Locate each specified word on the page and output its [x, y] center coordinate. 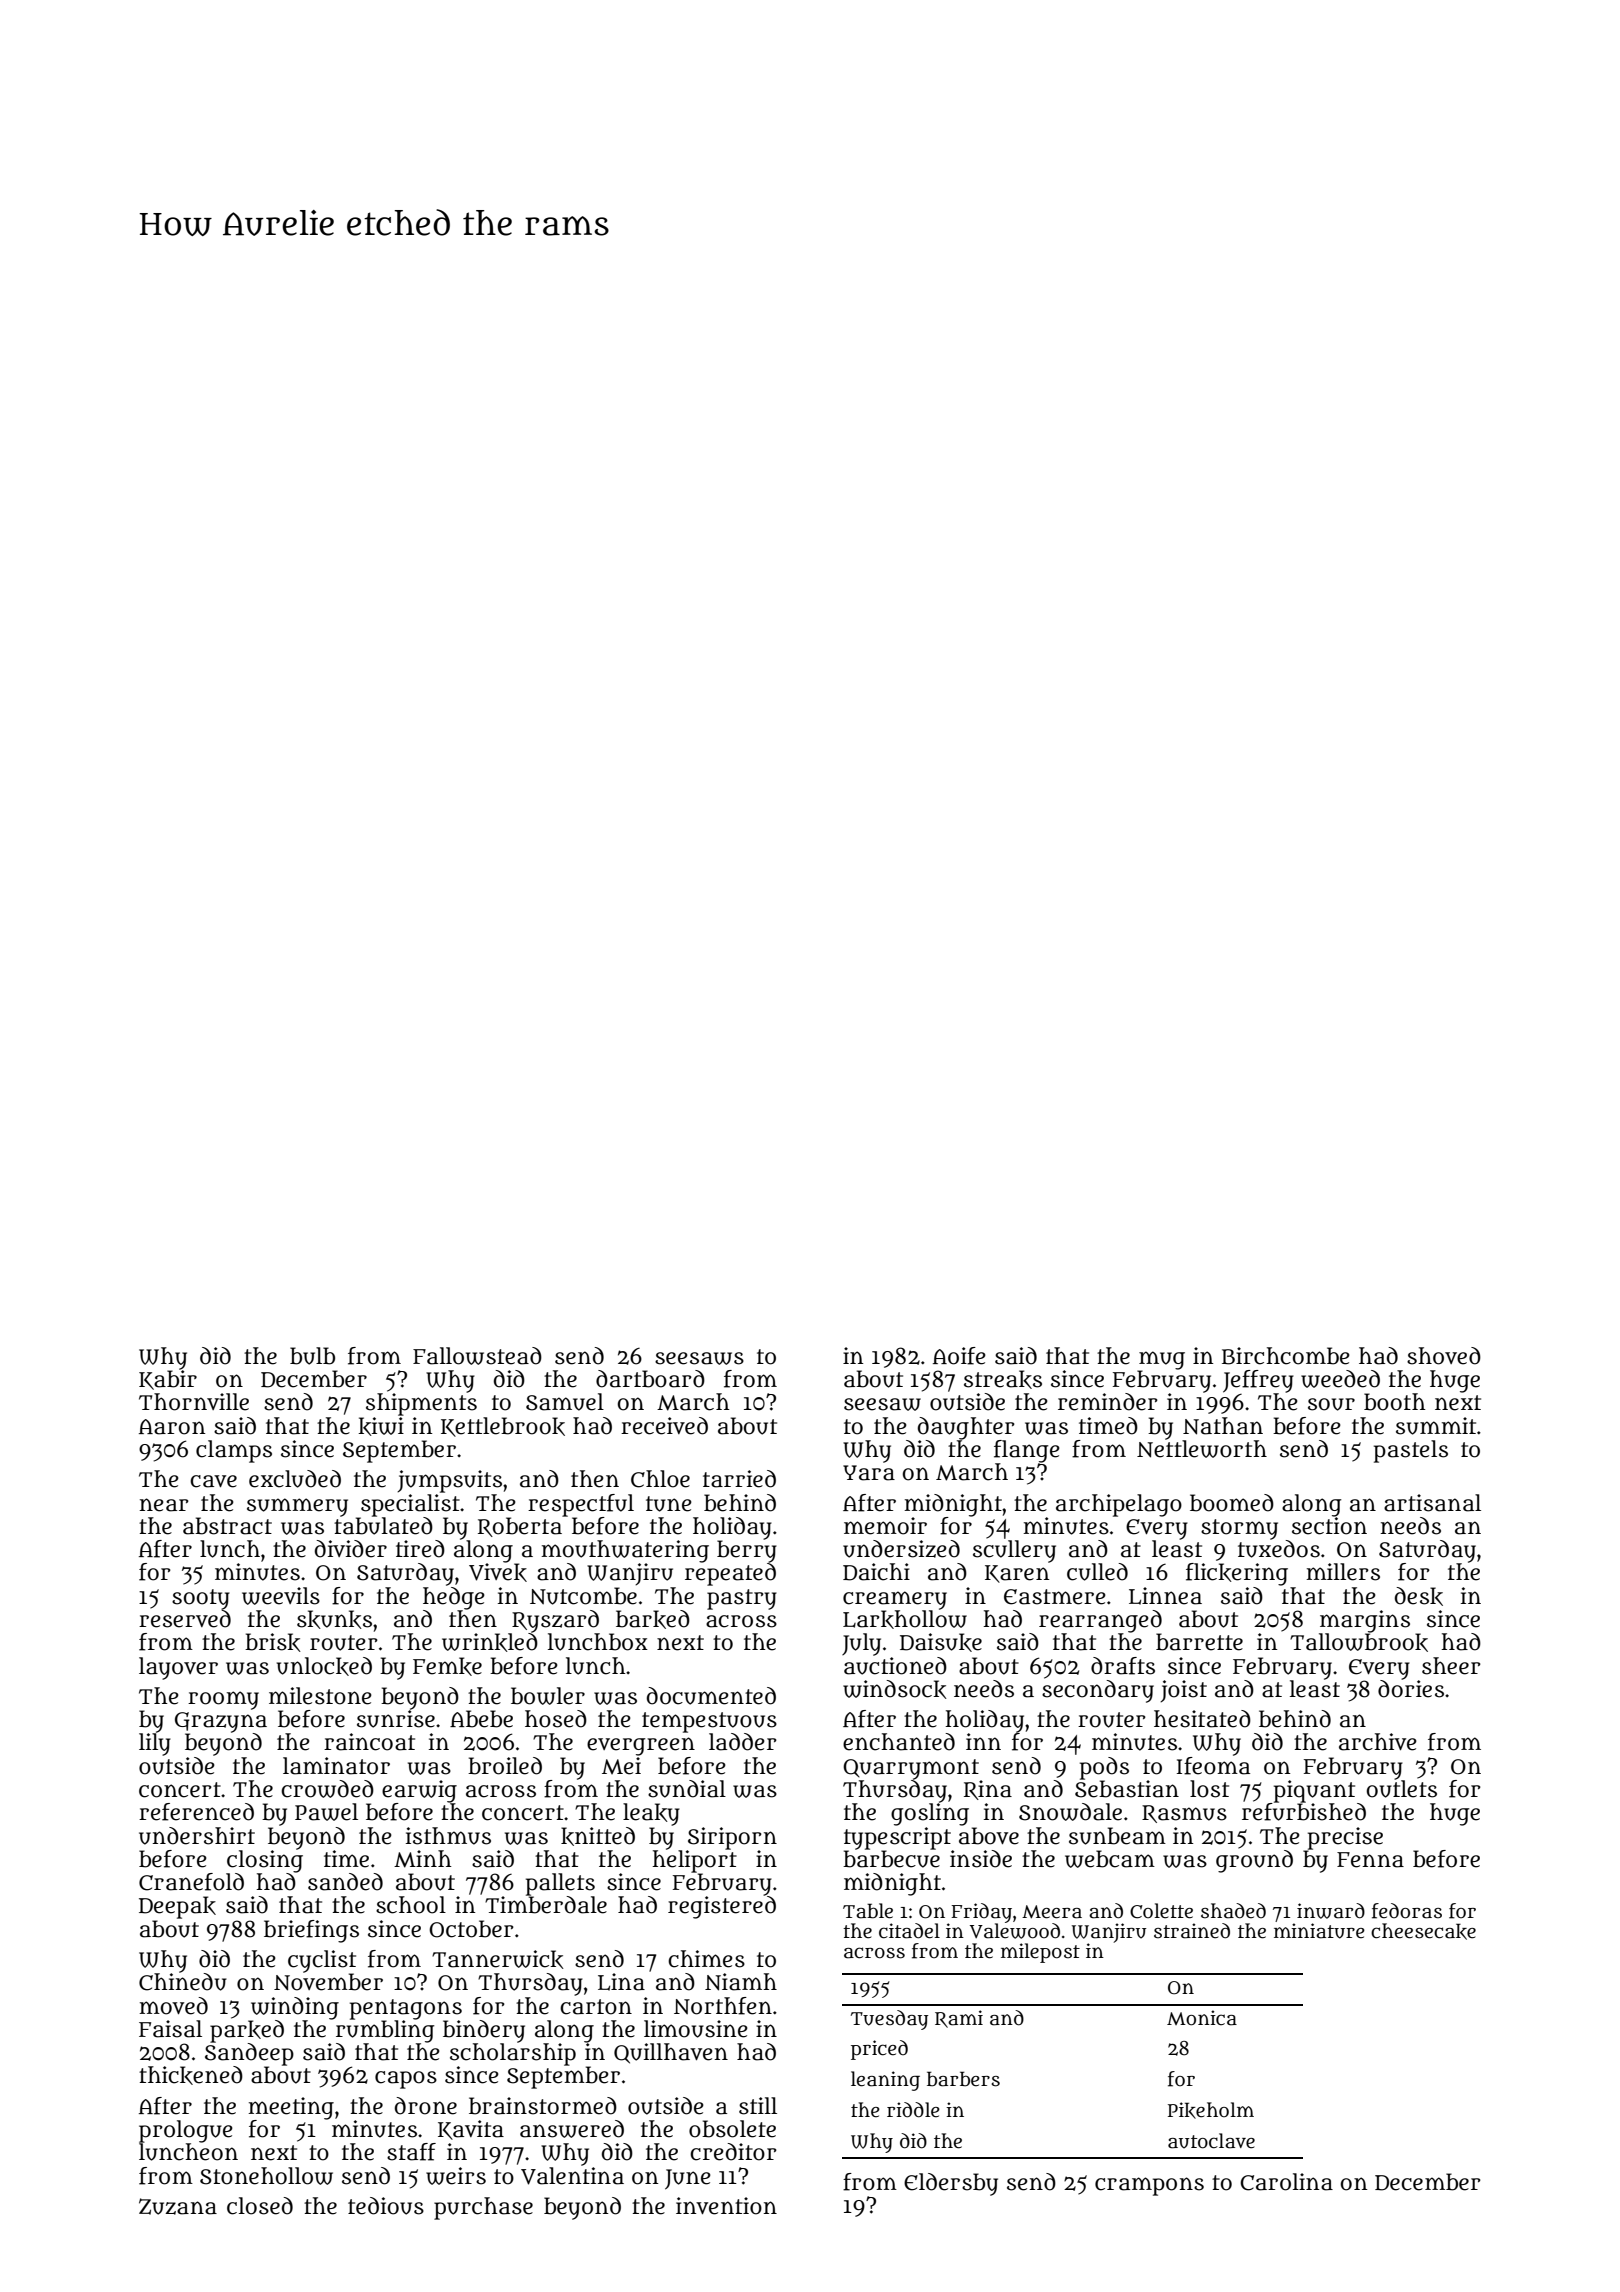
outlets [1402, 1789]
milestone [320, 1696]
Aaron [172, 1427]
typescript [897, 1838]
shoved [1444, 1356]
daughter [966, 1428]
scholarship [513, 2054]
